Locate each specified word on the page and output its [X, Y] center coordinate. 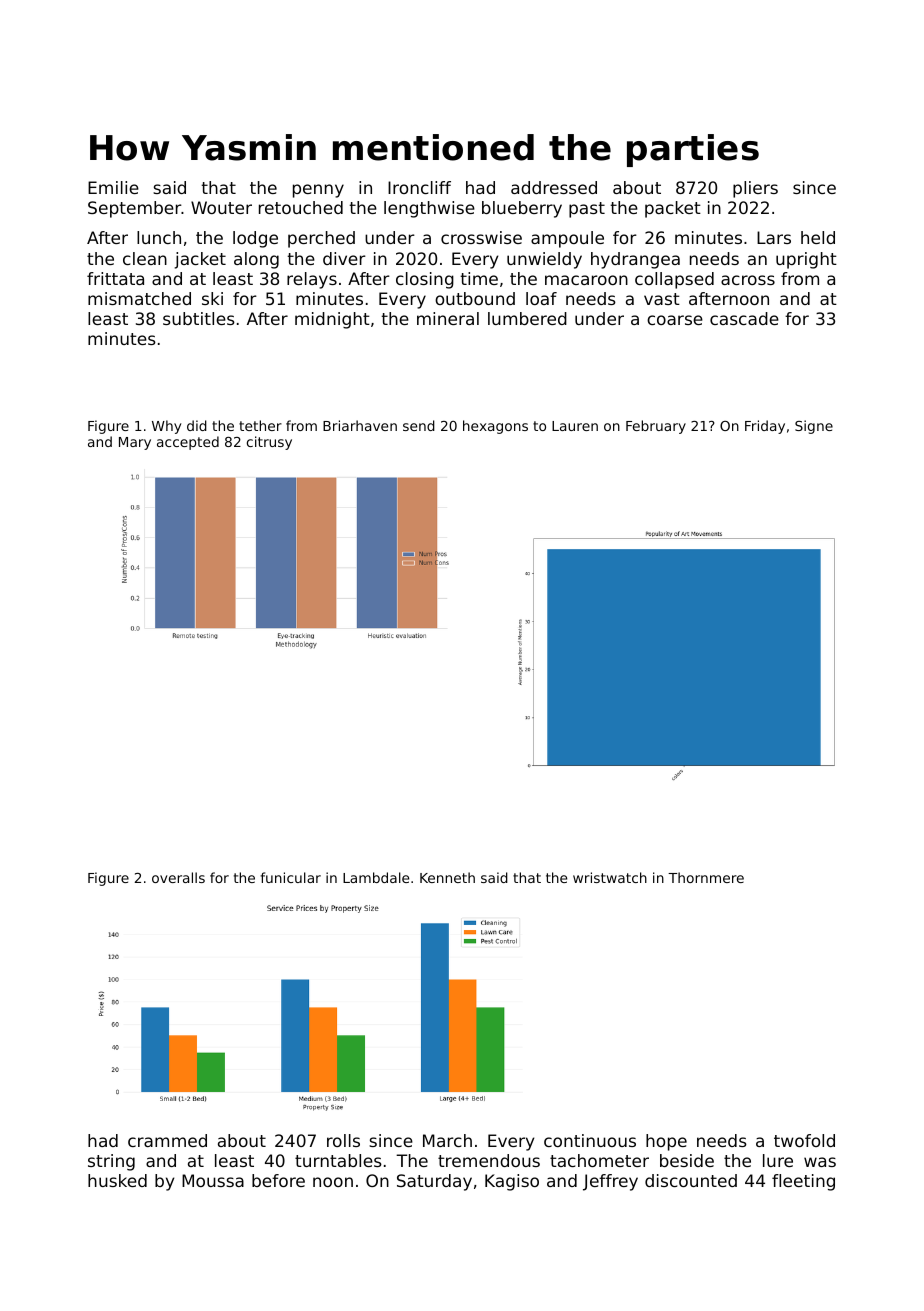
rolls [343, 1140]
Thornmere [706, 877]
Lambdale [376, 877]
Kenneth [447, 877]
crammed [167, 1140]
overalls [178, 877]
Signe [814, 427]
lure [778, 1160]
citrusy [269, 443]
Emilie [113, 187]
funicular [291, 877]
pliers [755, 189]
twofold [804, 1140]
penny [318, 191]
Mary [135, 443]
